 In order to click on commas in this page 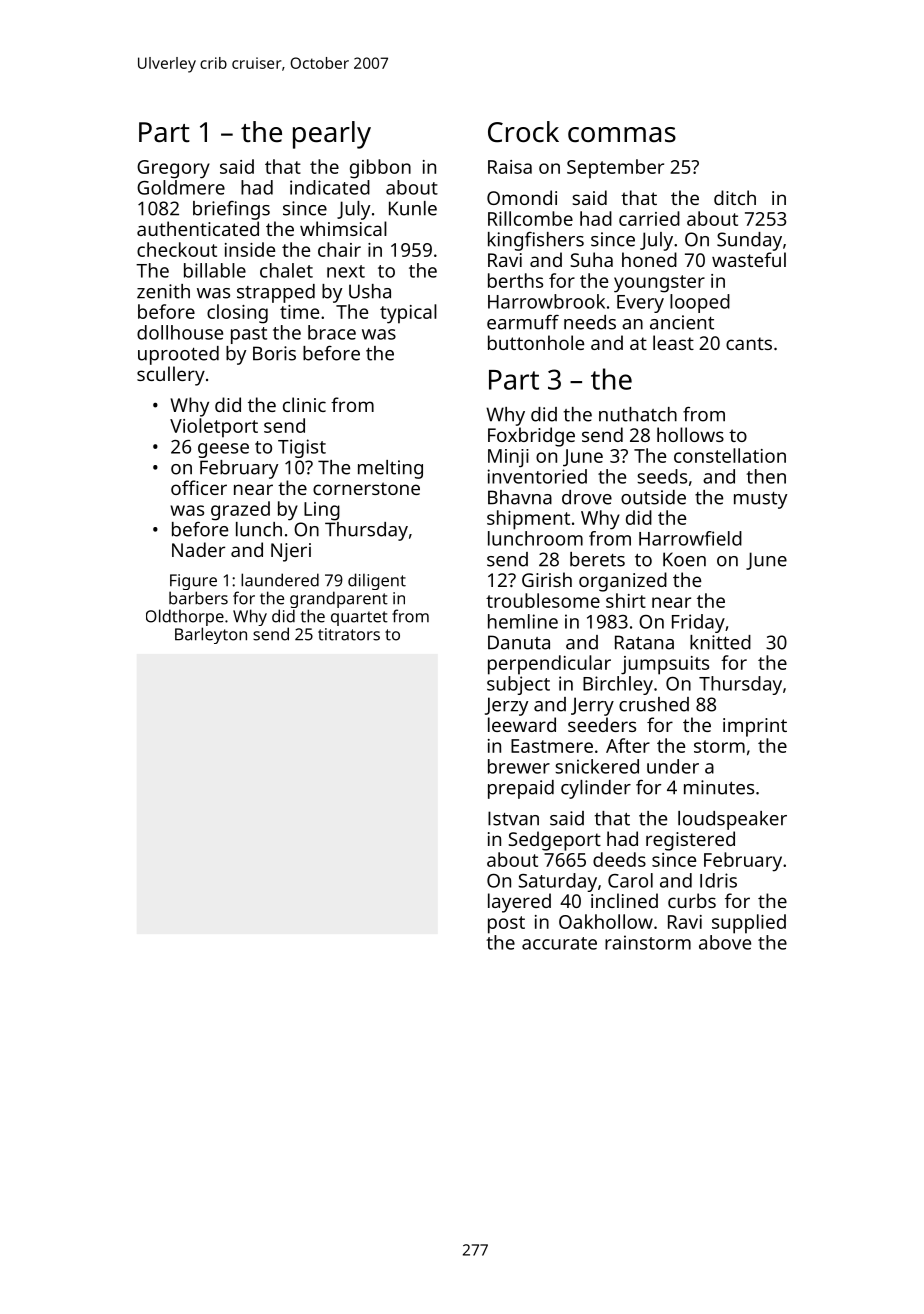, I will do `click(622, 135)`.
